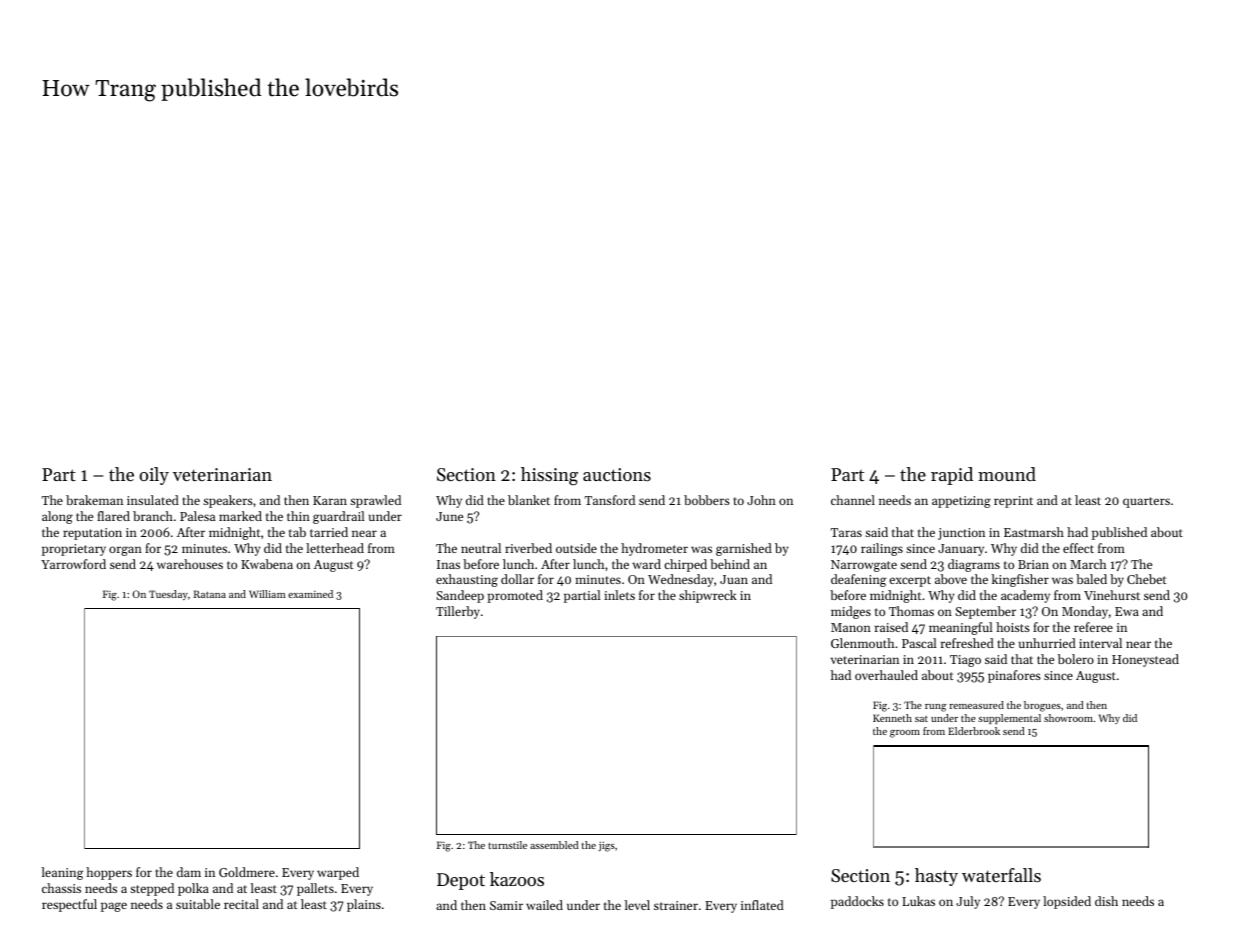 Image resolution: width=1233 pixels, height=952 pixels. What do you see at coordinates (549, 476) in the screenshot?
I see `hissing` at bounding box center [549, 476].
